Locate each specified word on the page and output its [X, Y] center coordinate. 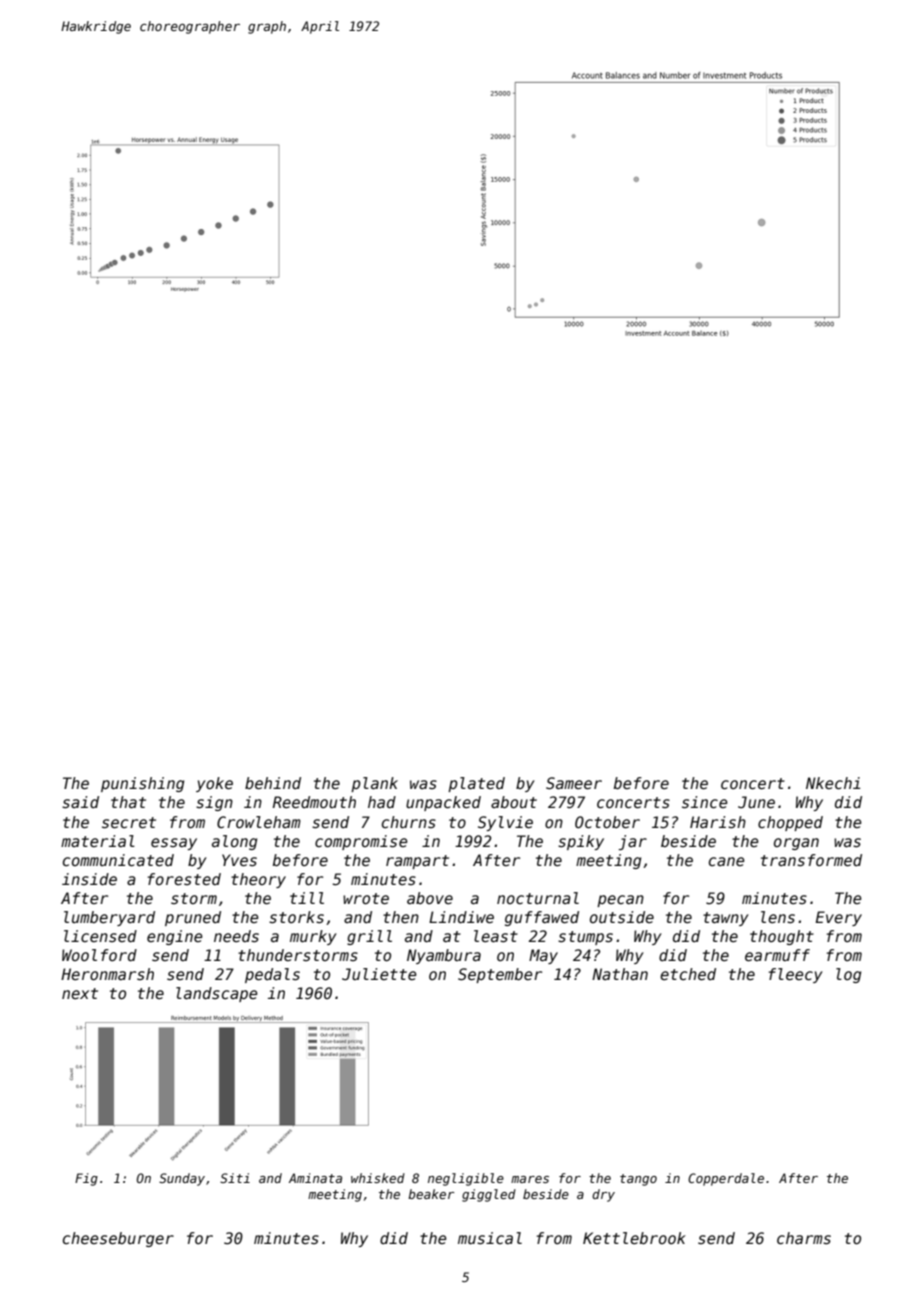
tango [638, 1180]
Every [838, 918]
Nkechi [833, 783]
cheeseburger [118, 1239]
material [98, 841]
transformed [811, 860]
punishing [142, 784]
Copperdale [726, 1179]
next [80, 993]
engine [175, 937]
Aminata [315, 1178]
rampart [417, 862]
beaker [431, 1194]
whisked [378, 1178]
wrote [366, 898]
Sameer [574, 783]
